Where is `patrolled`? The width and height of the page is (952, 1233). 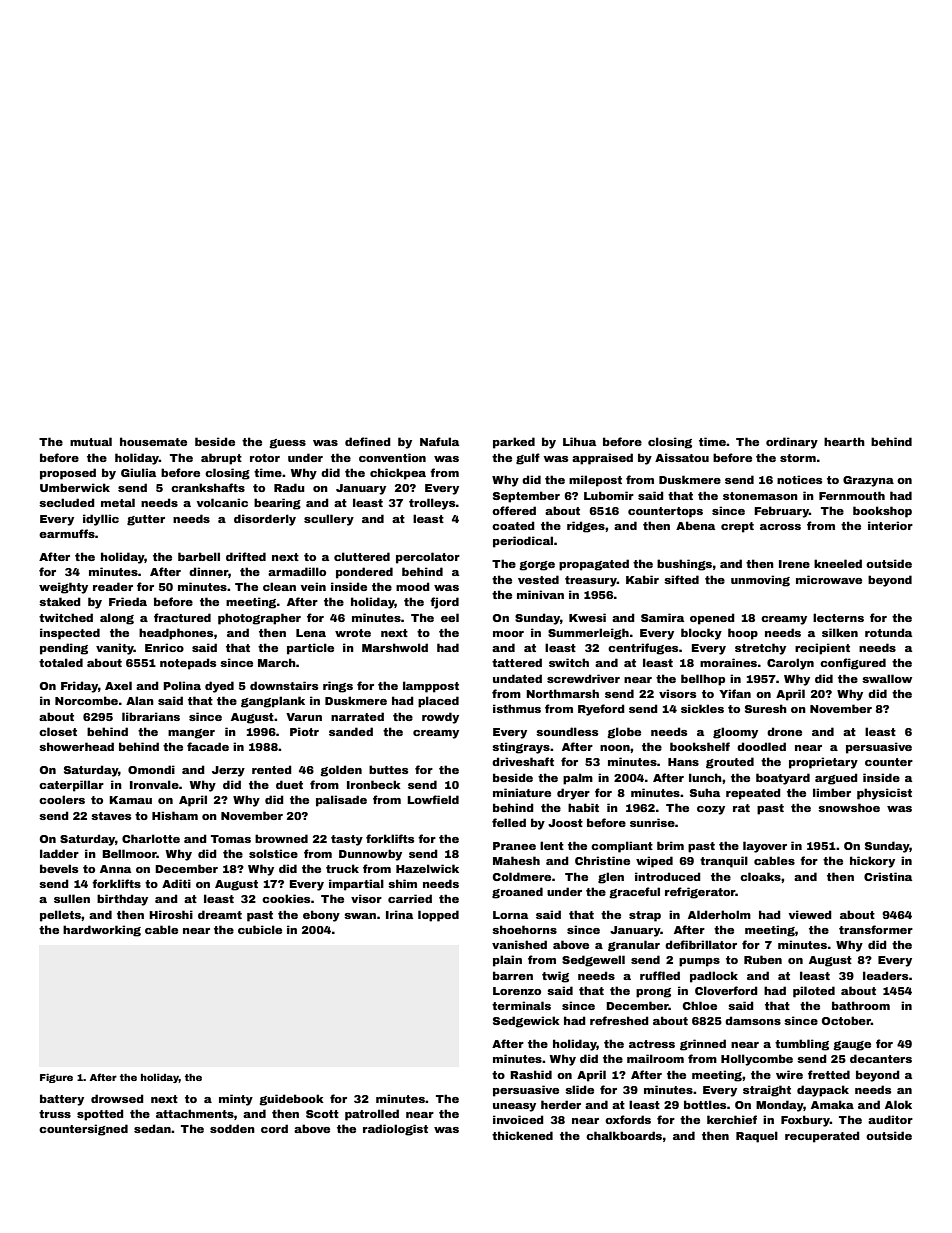
patrolled is located at coordinates (372, 1115).
